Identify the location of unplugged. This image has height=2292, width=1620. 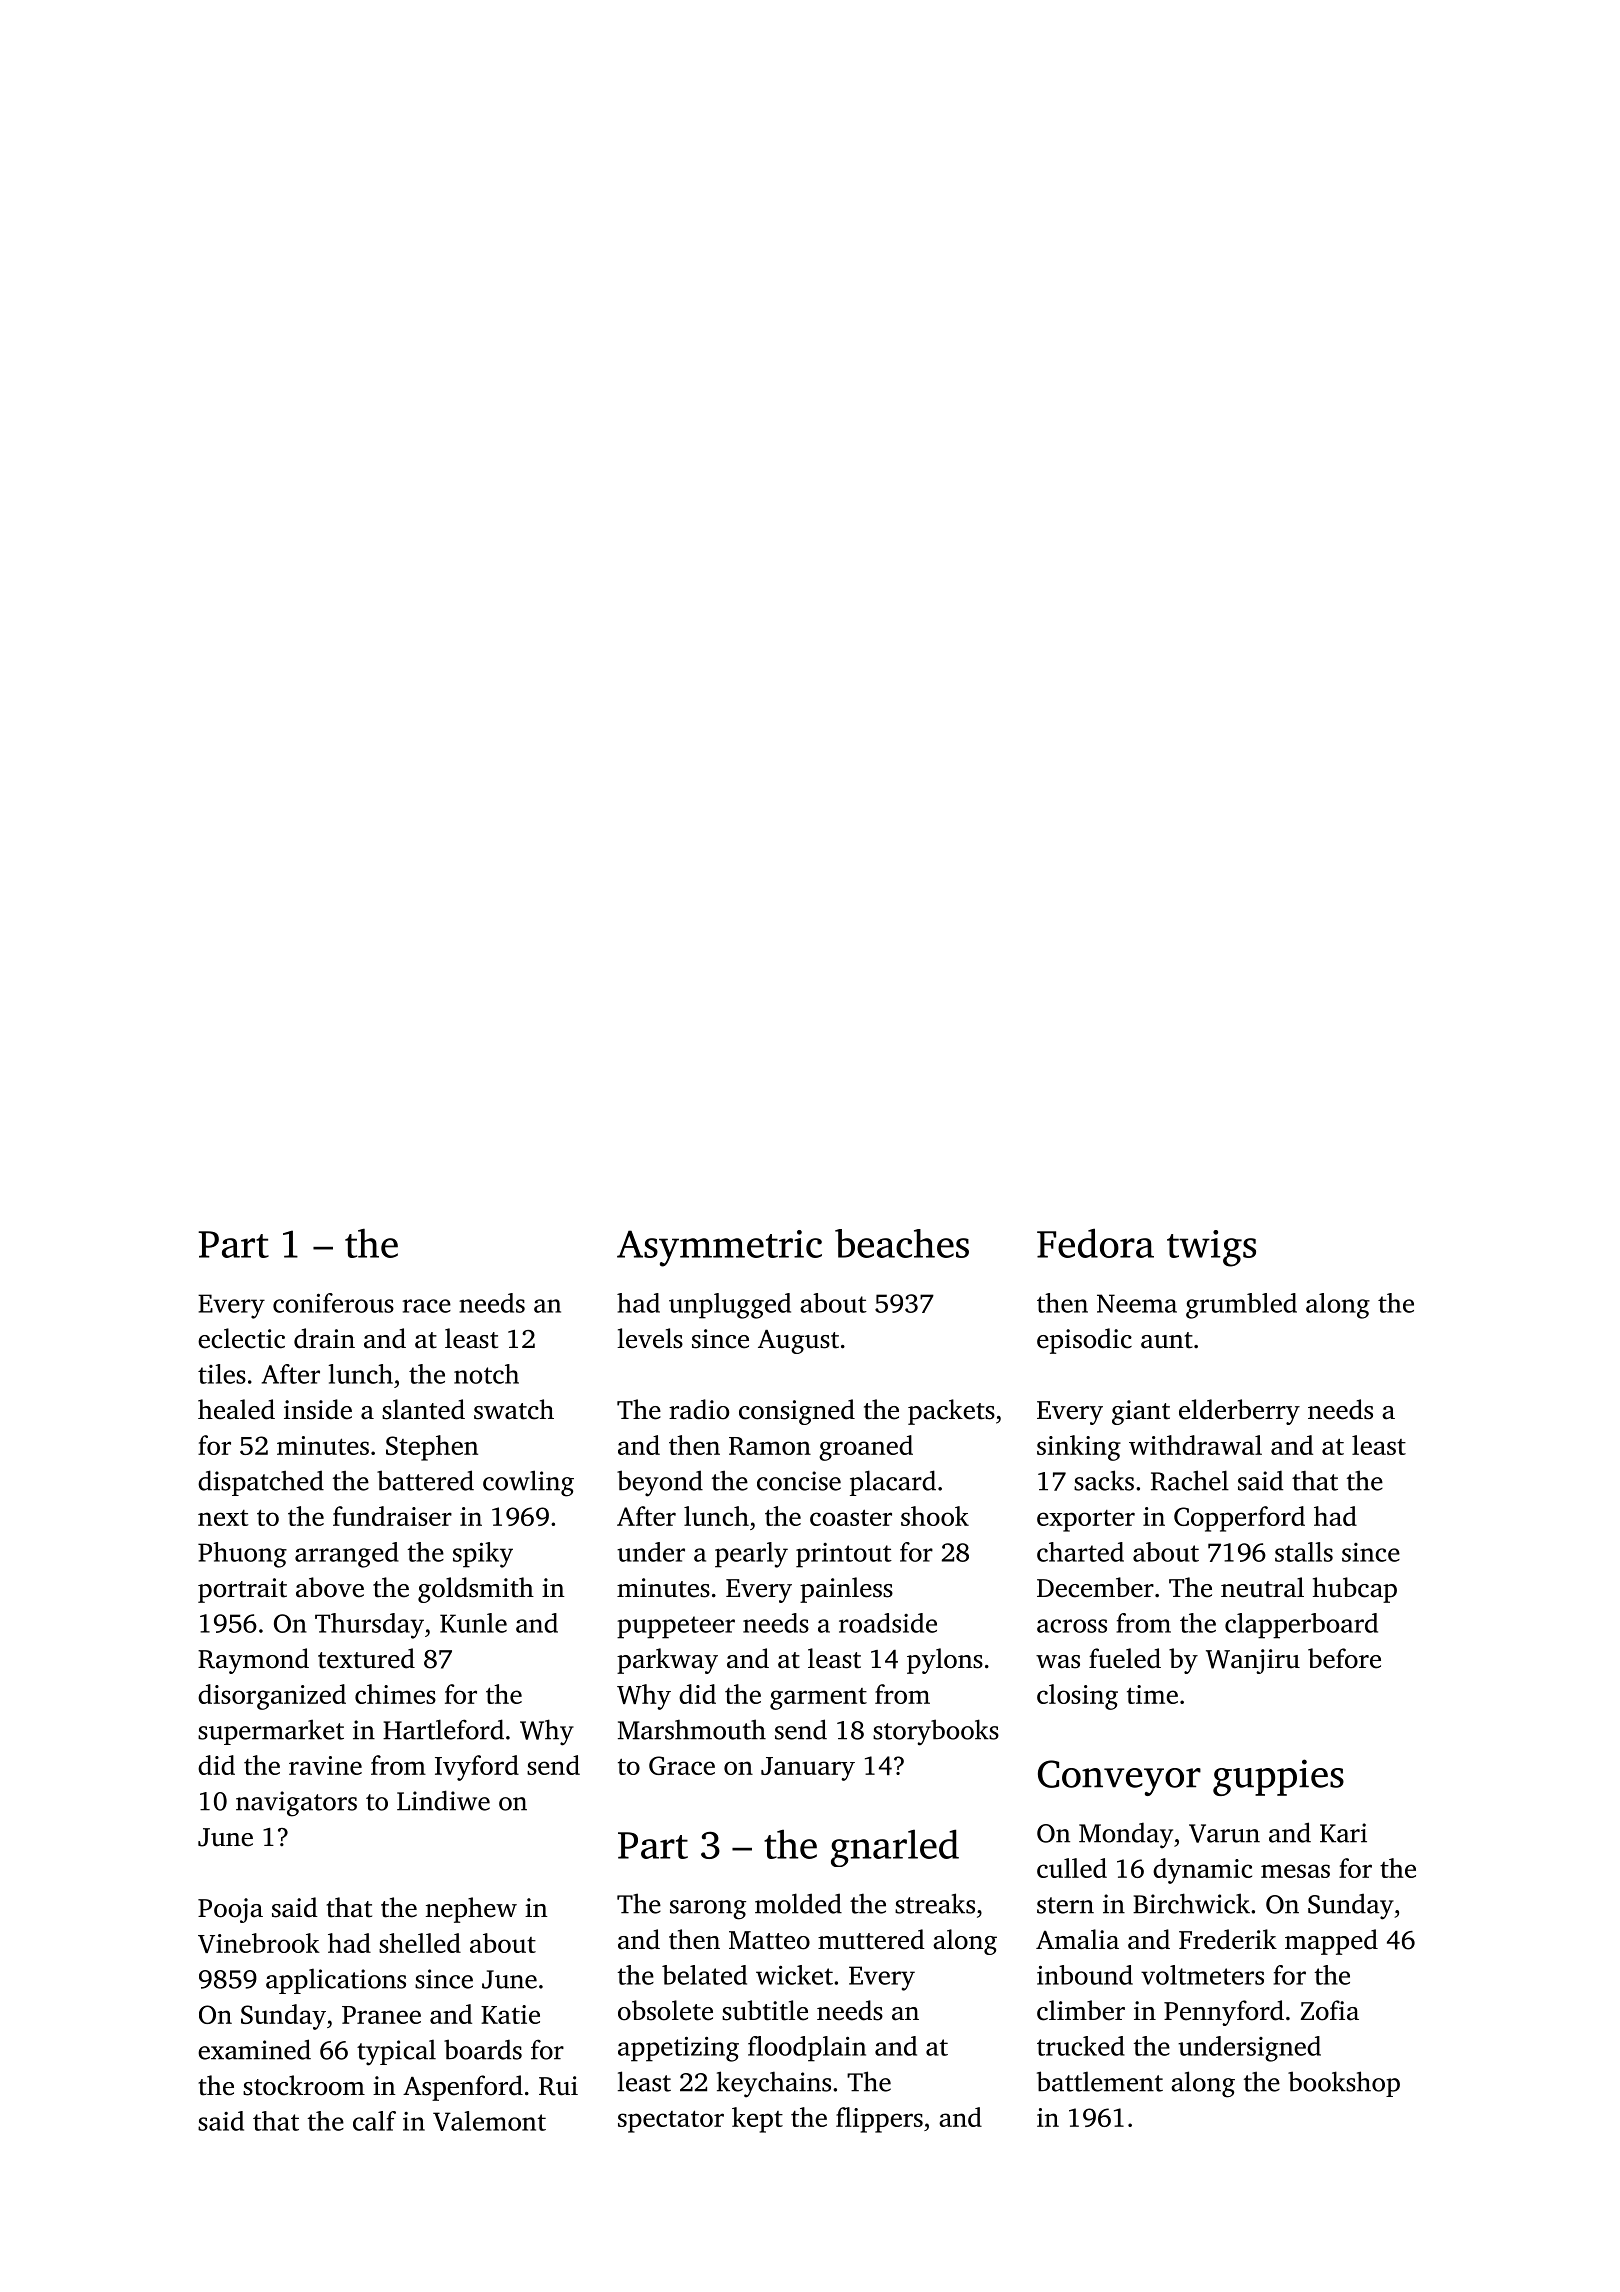
(730, 1306).
